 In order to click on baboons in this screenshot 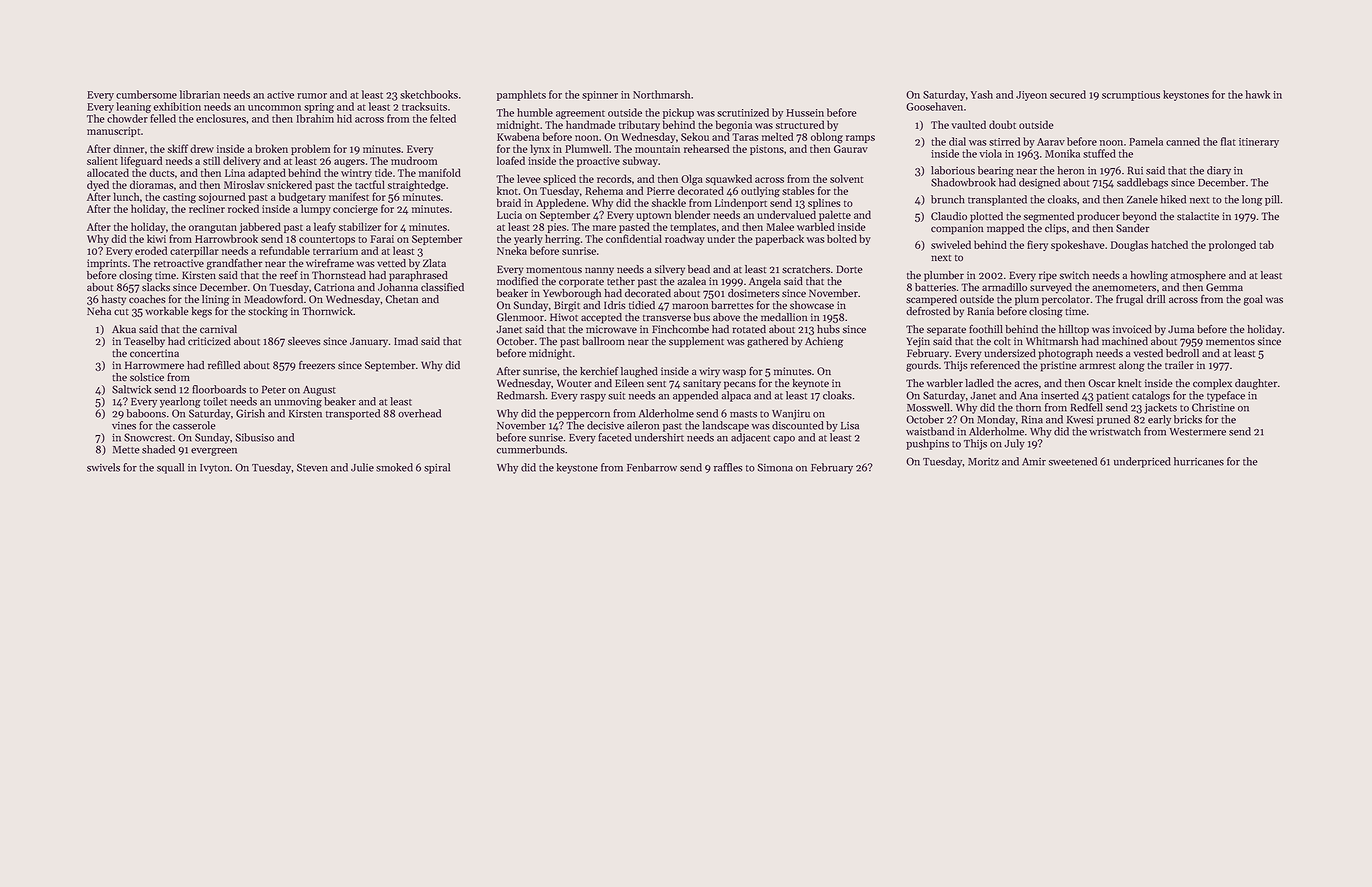, I will do `click(146, 413)`.
